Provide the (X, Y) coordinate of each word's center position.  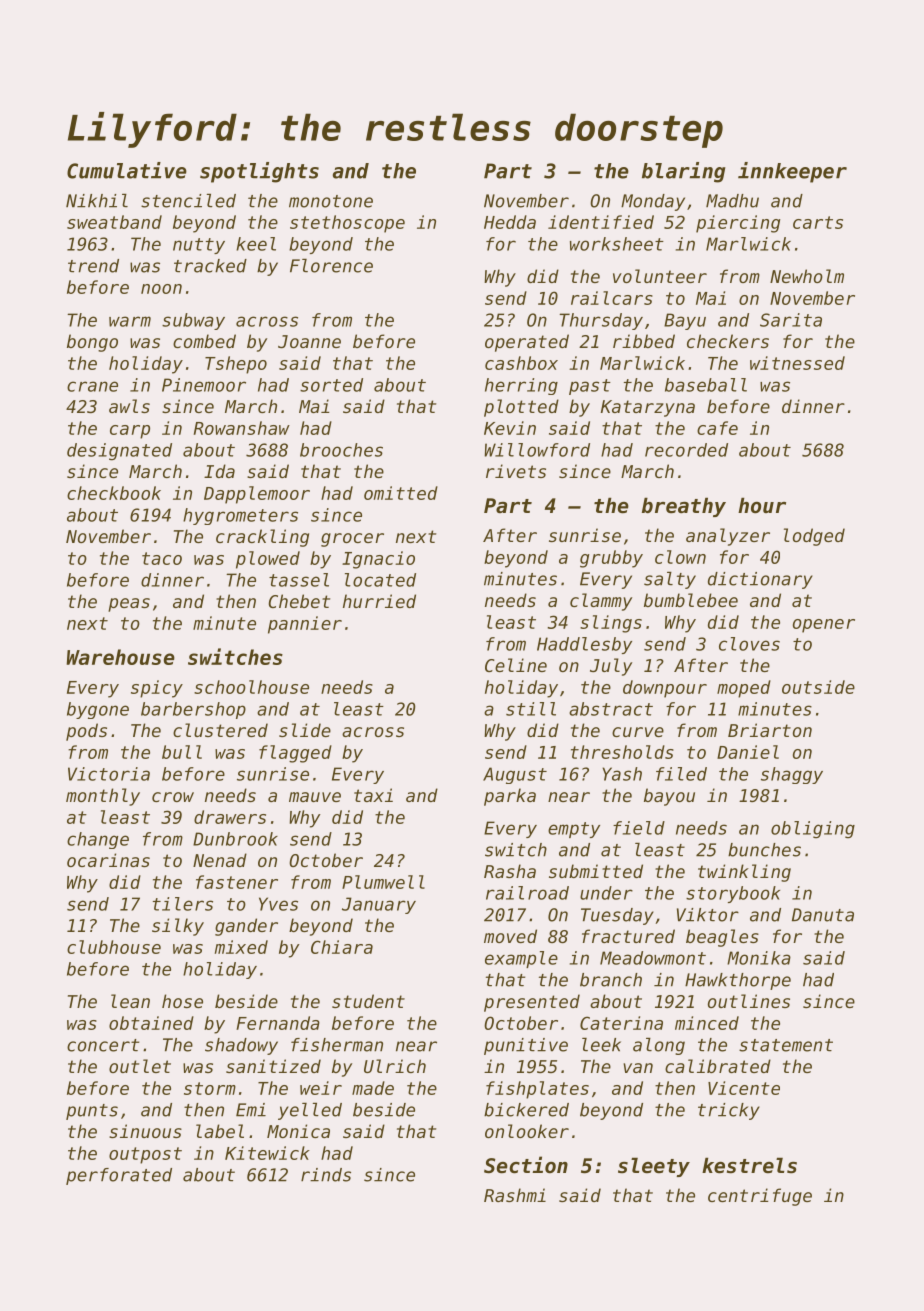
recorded (686, 450)
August (515, 775)
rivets (516, 471)
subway (193, 321)
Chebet (299, 601)
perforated (119, 1176)
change (98, 840)
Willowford (537, 450)
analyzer (728, 537)
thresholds (622, 752)
